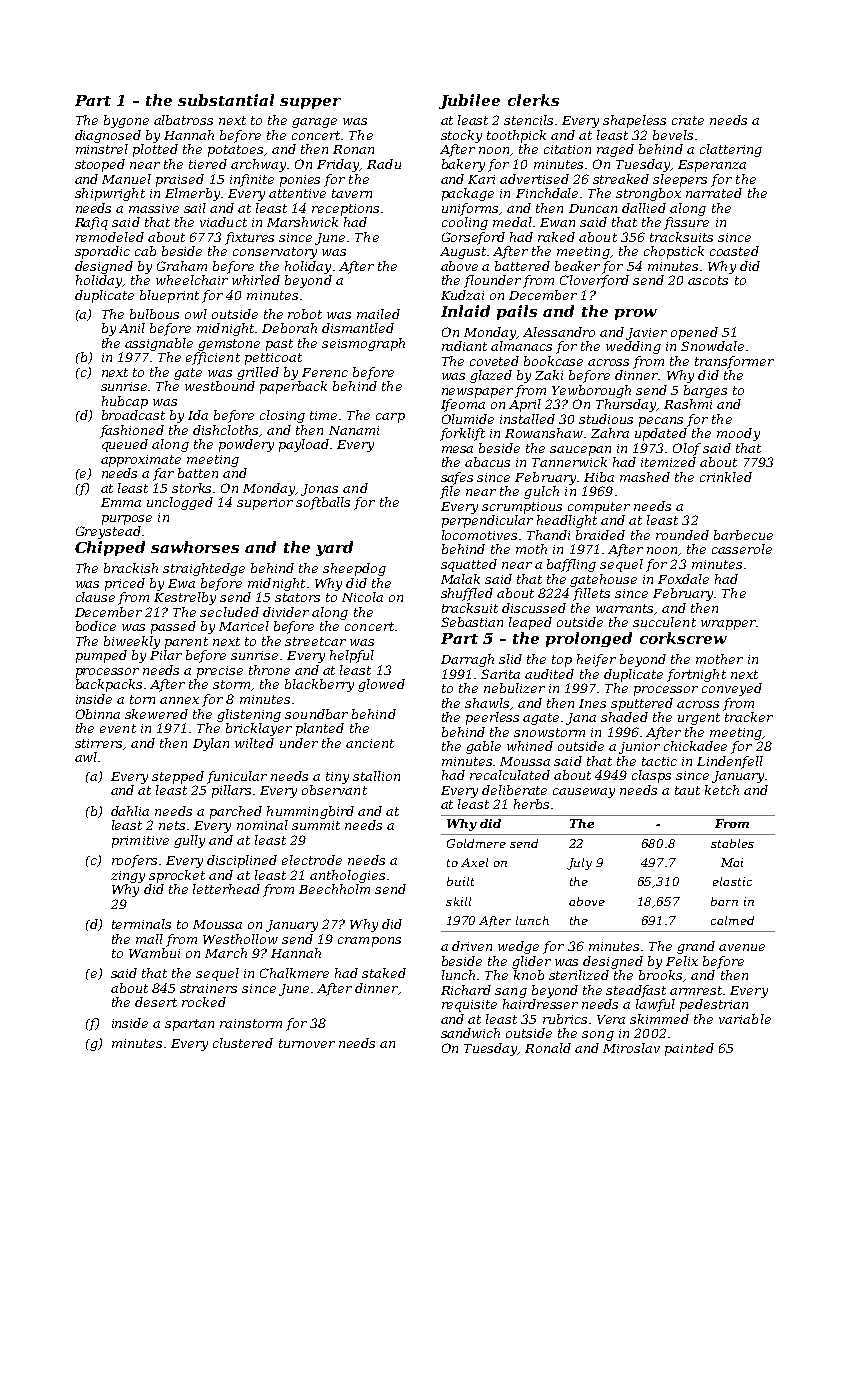 The width and height of the screenshot is (849, 1400). I want to click on clause, so click(95, 597).
